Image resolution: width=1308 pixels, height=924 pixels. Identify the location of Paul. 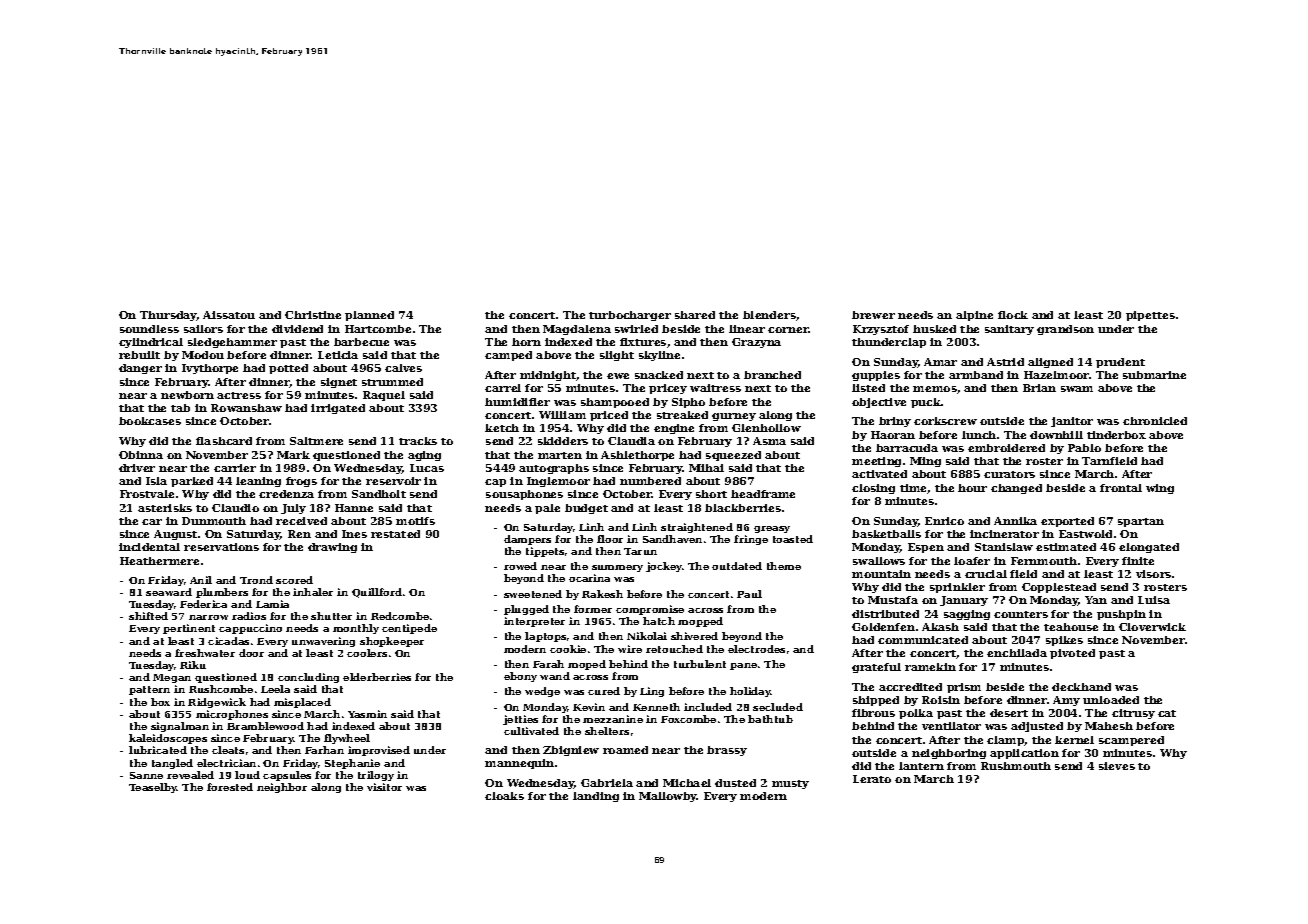
(749, 594).
